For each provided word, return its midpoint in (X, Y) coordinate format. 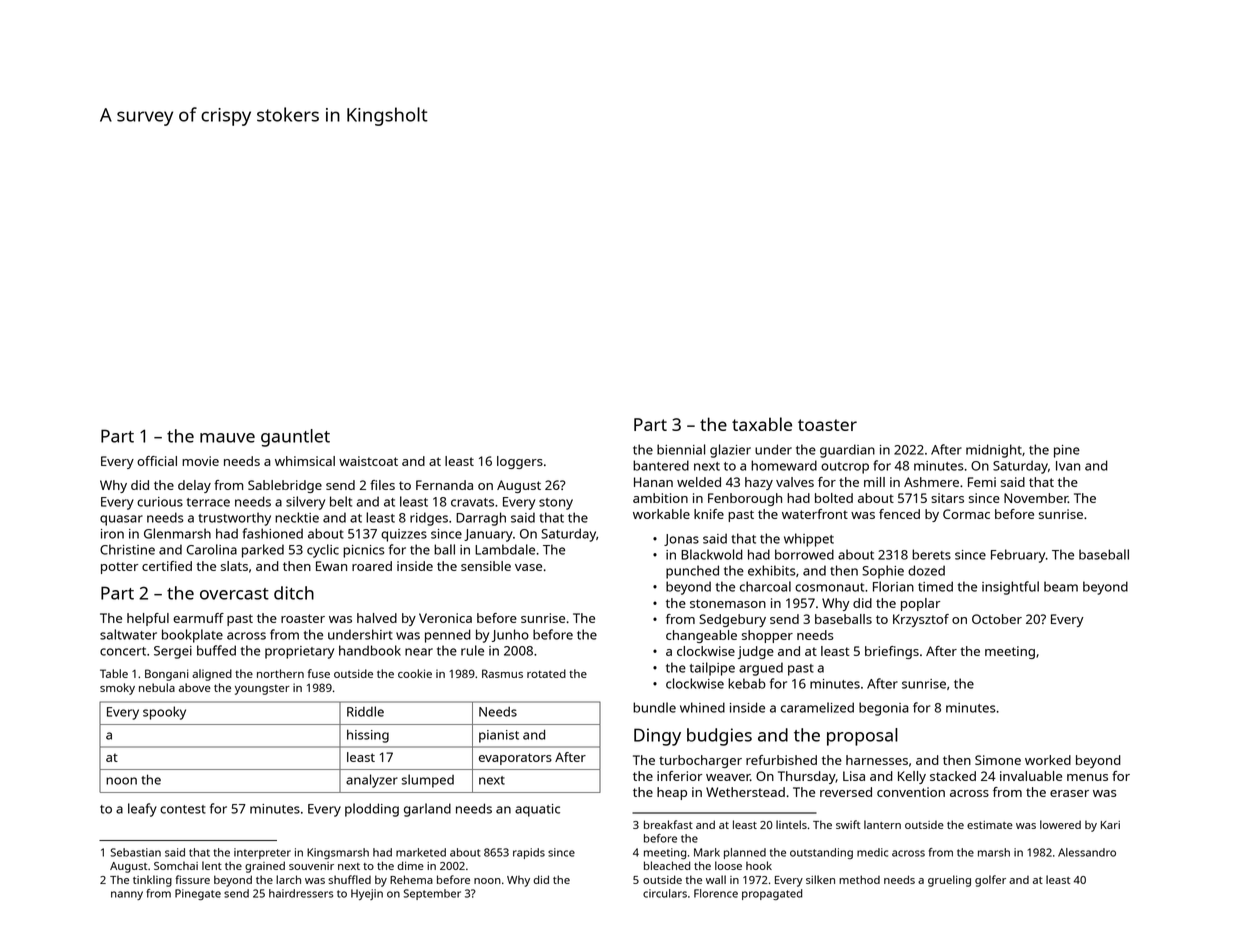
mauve (227, 438)
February (1018, 556)
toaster (827, 425)
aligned (212, 675)
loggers (520, 462)
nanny (127, 895)
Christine (127, 549)
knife (709, 514)
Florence (716, 893)
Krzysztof (921, 620)
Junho (510, 635)
